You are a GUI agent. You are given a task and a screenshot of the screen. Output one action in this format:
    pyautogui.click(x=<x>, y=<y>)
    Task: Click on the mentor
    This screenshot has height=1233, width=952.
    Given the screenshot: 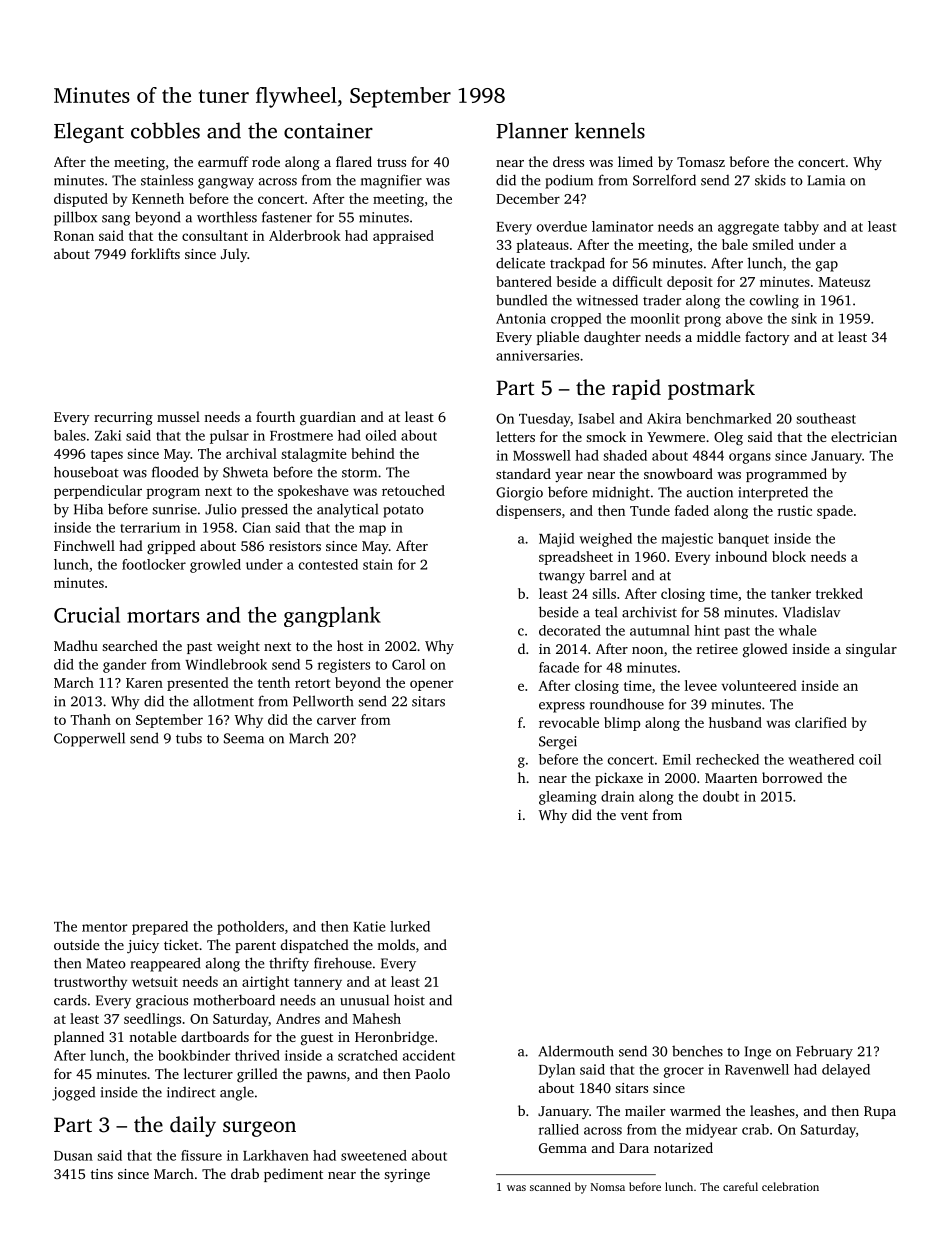 What is the action you would take?
    pyautogui.click(x=104, y=927)
